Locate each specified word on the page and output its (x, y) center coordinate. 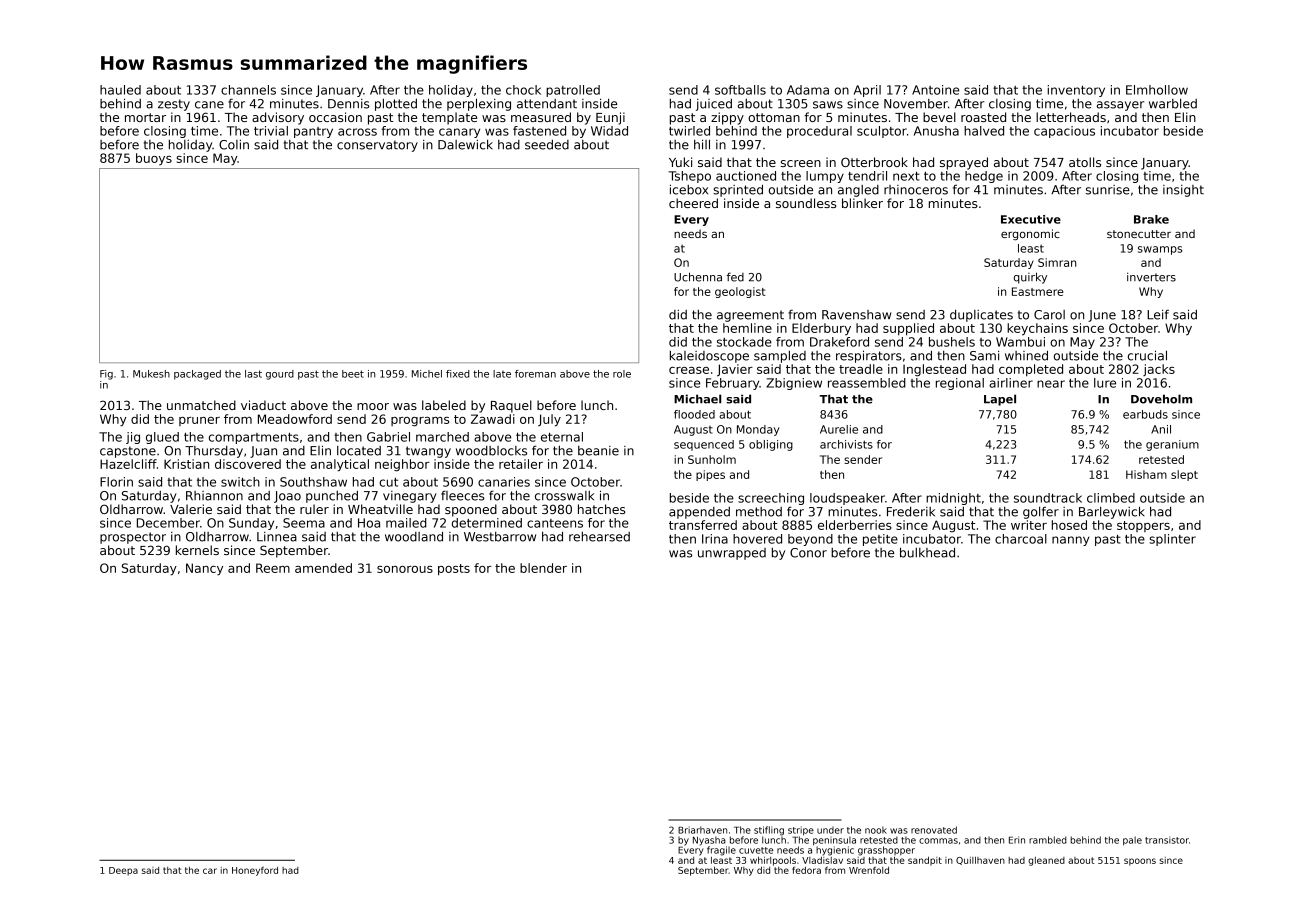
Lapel (1000, 400)
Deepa (123, 871)
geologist (740, 292)
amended (323, 568)
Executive (1031, 219)
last (253, 374)
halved (984, 131)
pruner (199, 421)
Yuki (680, 162)
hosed (1069, 525)
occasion (335, 117)
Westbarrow (500, 537)
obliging (771, 445)
